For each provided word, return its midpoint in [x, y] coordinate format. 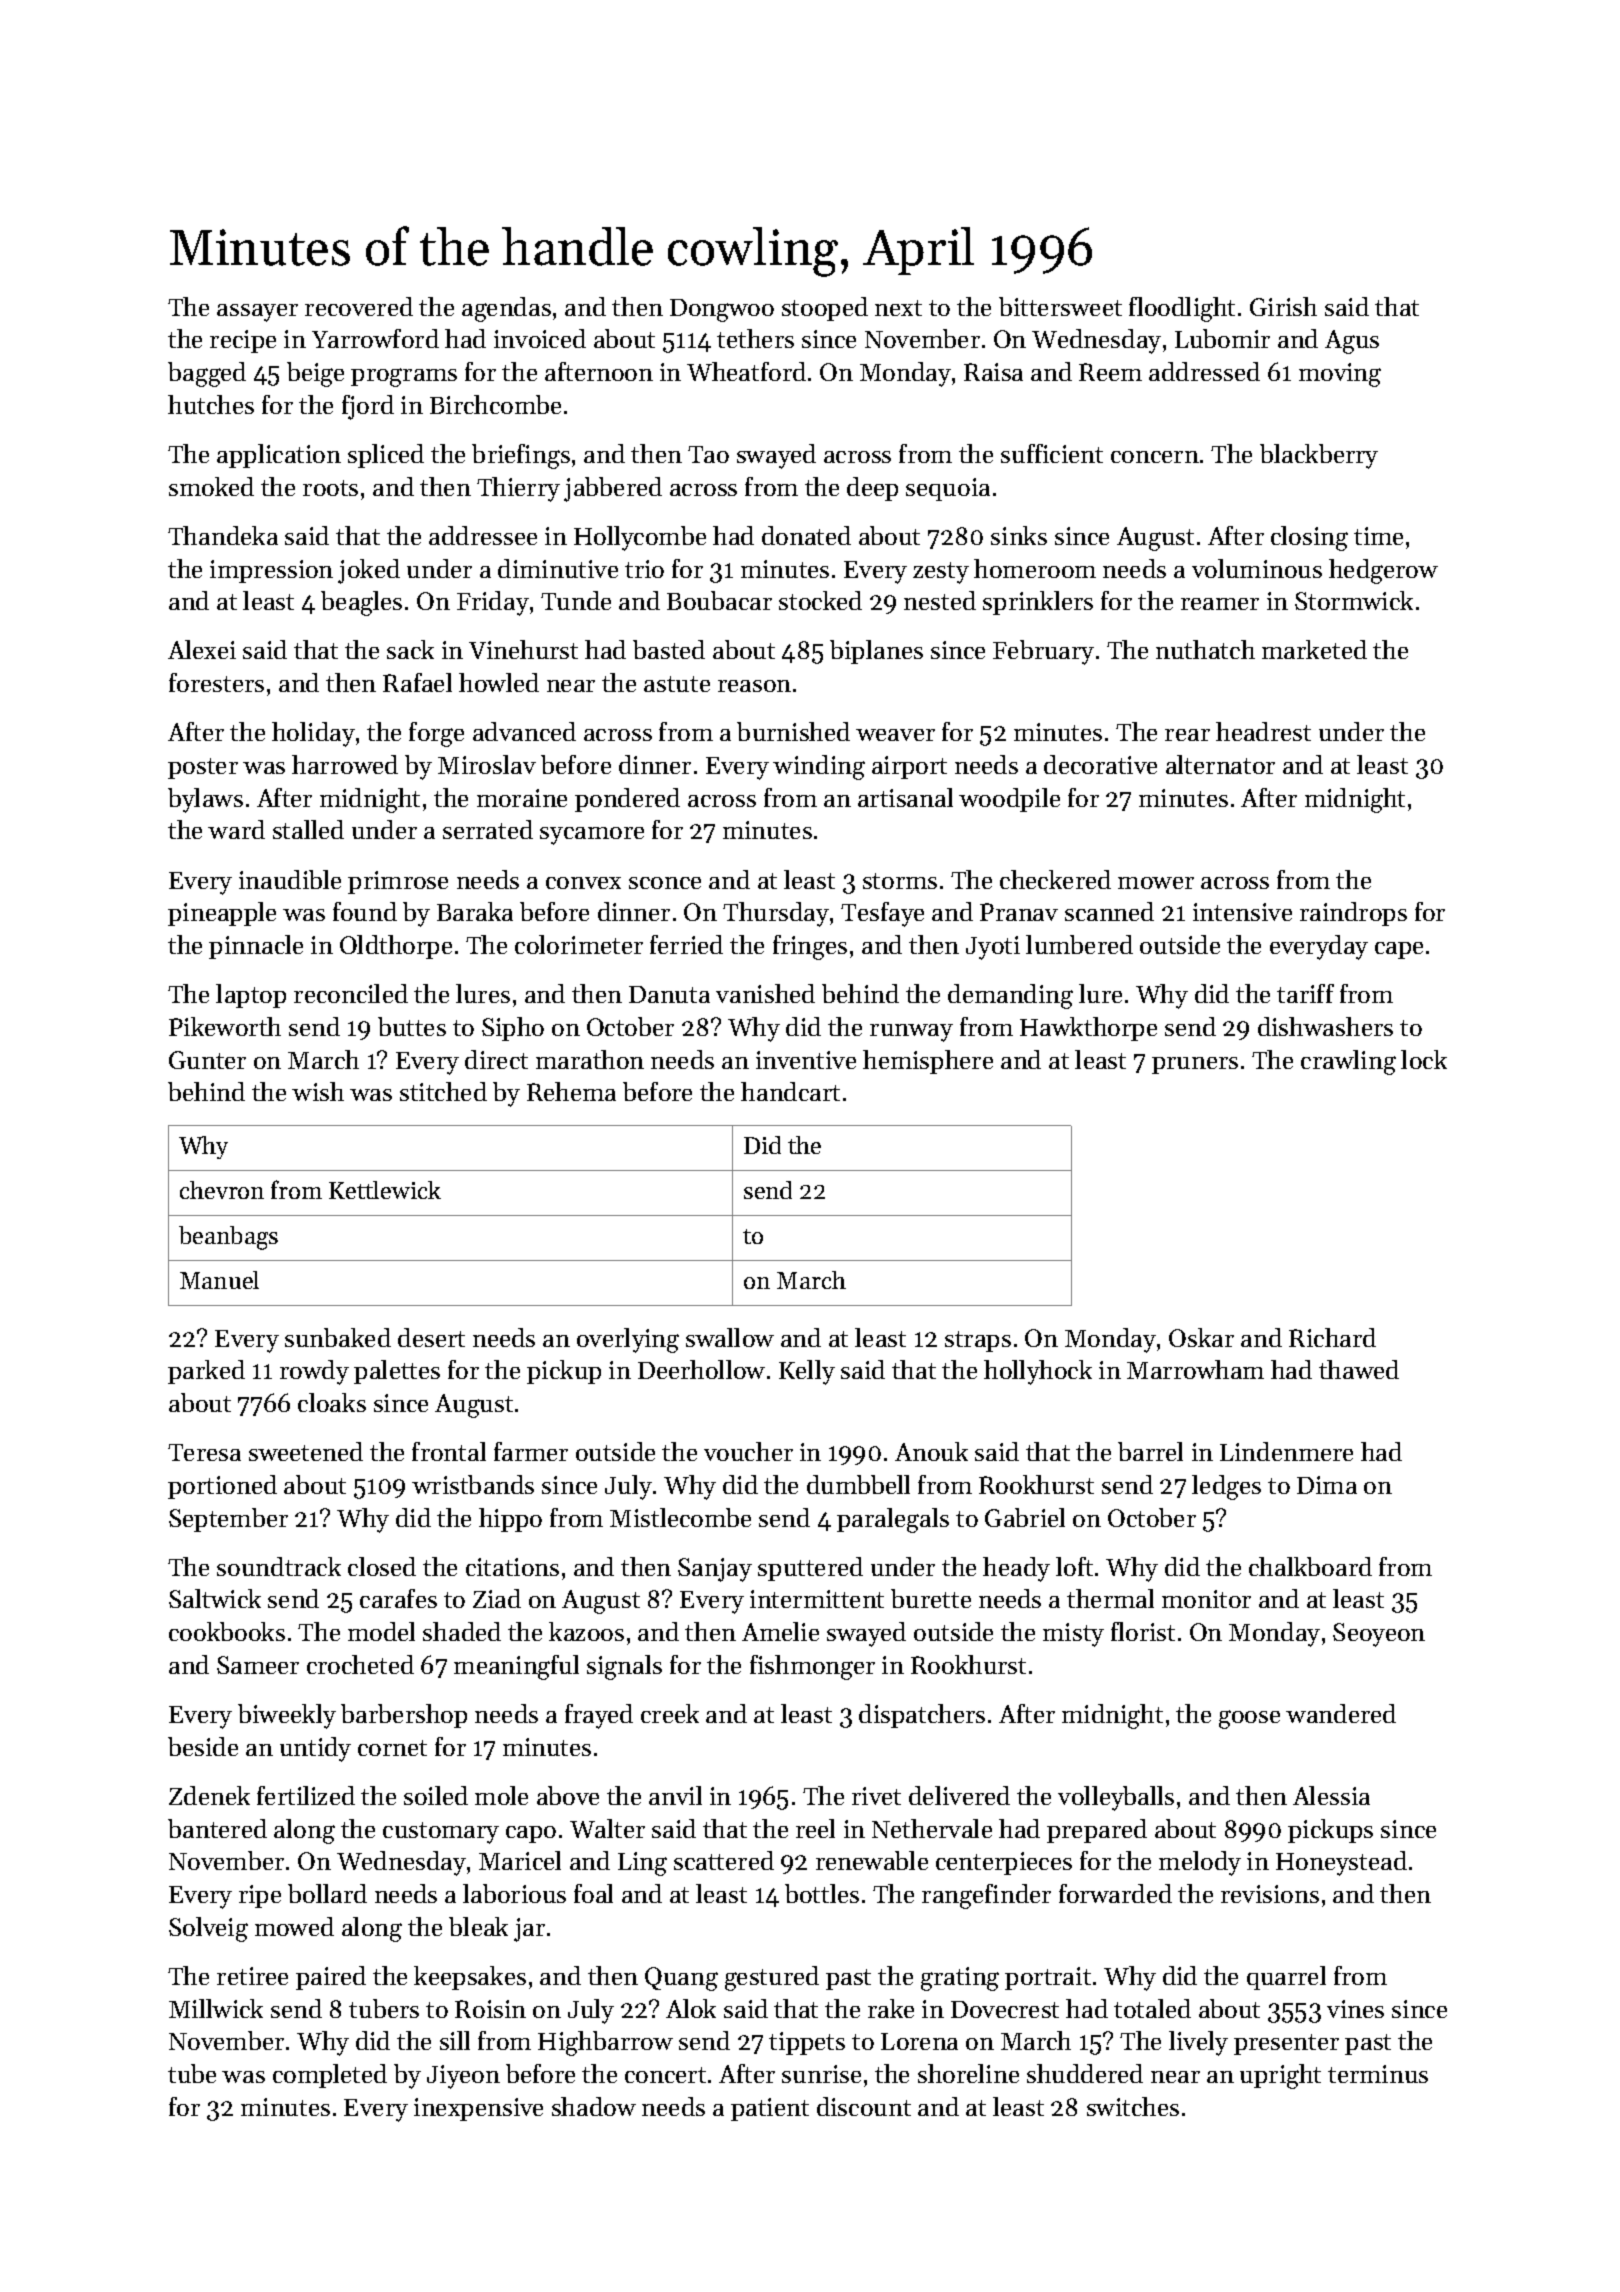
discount [864, 2106]
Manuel [219, 1280]
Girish [1283, 306]
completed [330, 2076]
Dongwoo [722, 310]
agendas [506, 309]
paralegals [893, 1520]
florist [1143, 1631]
